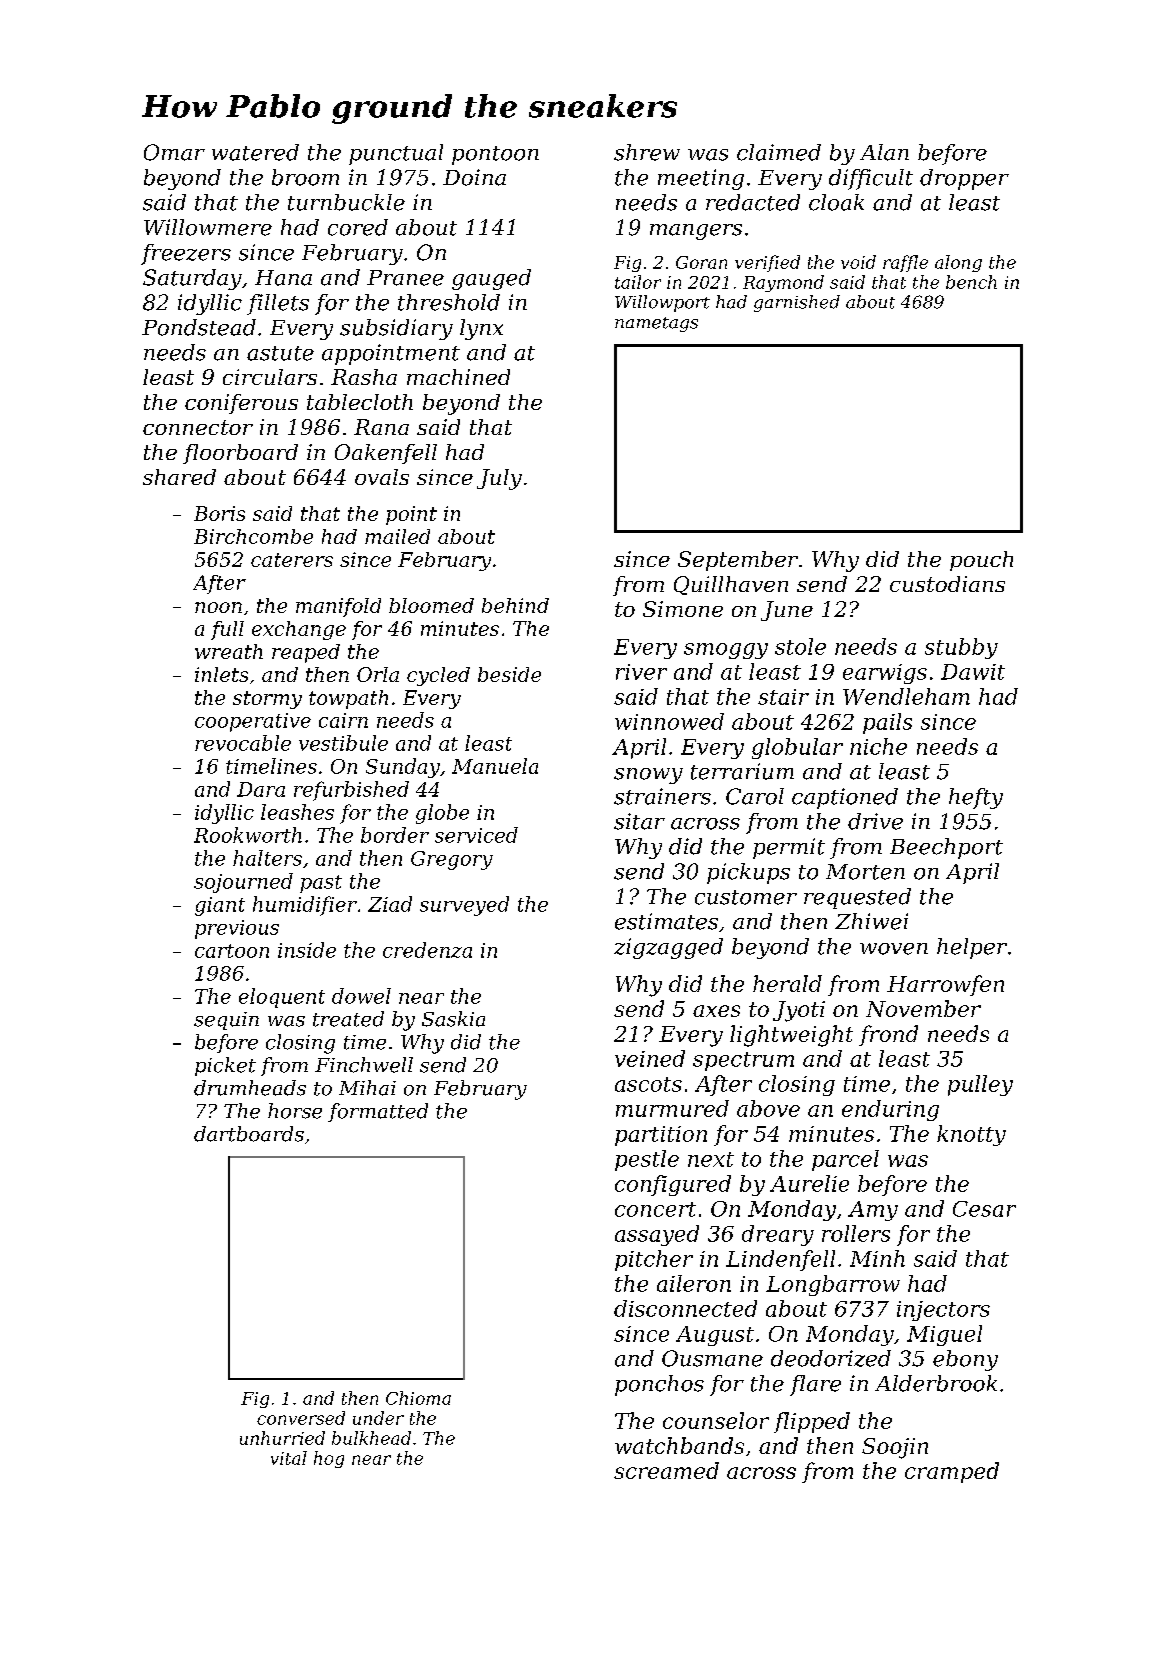  What do you see at coordinates (495, 155) in the screenshot?
I see `pontoon` at bounding box center [495, 155].
